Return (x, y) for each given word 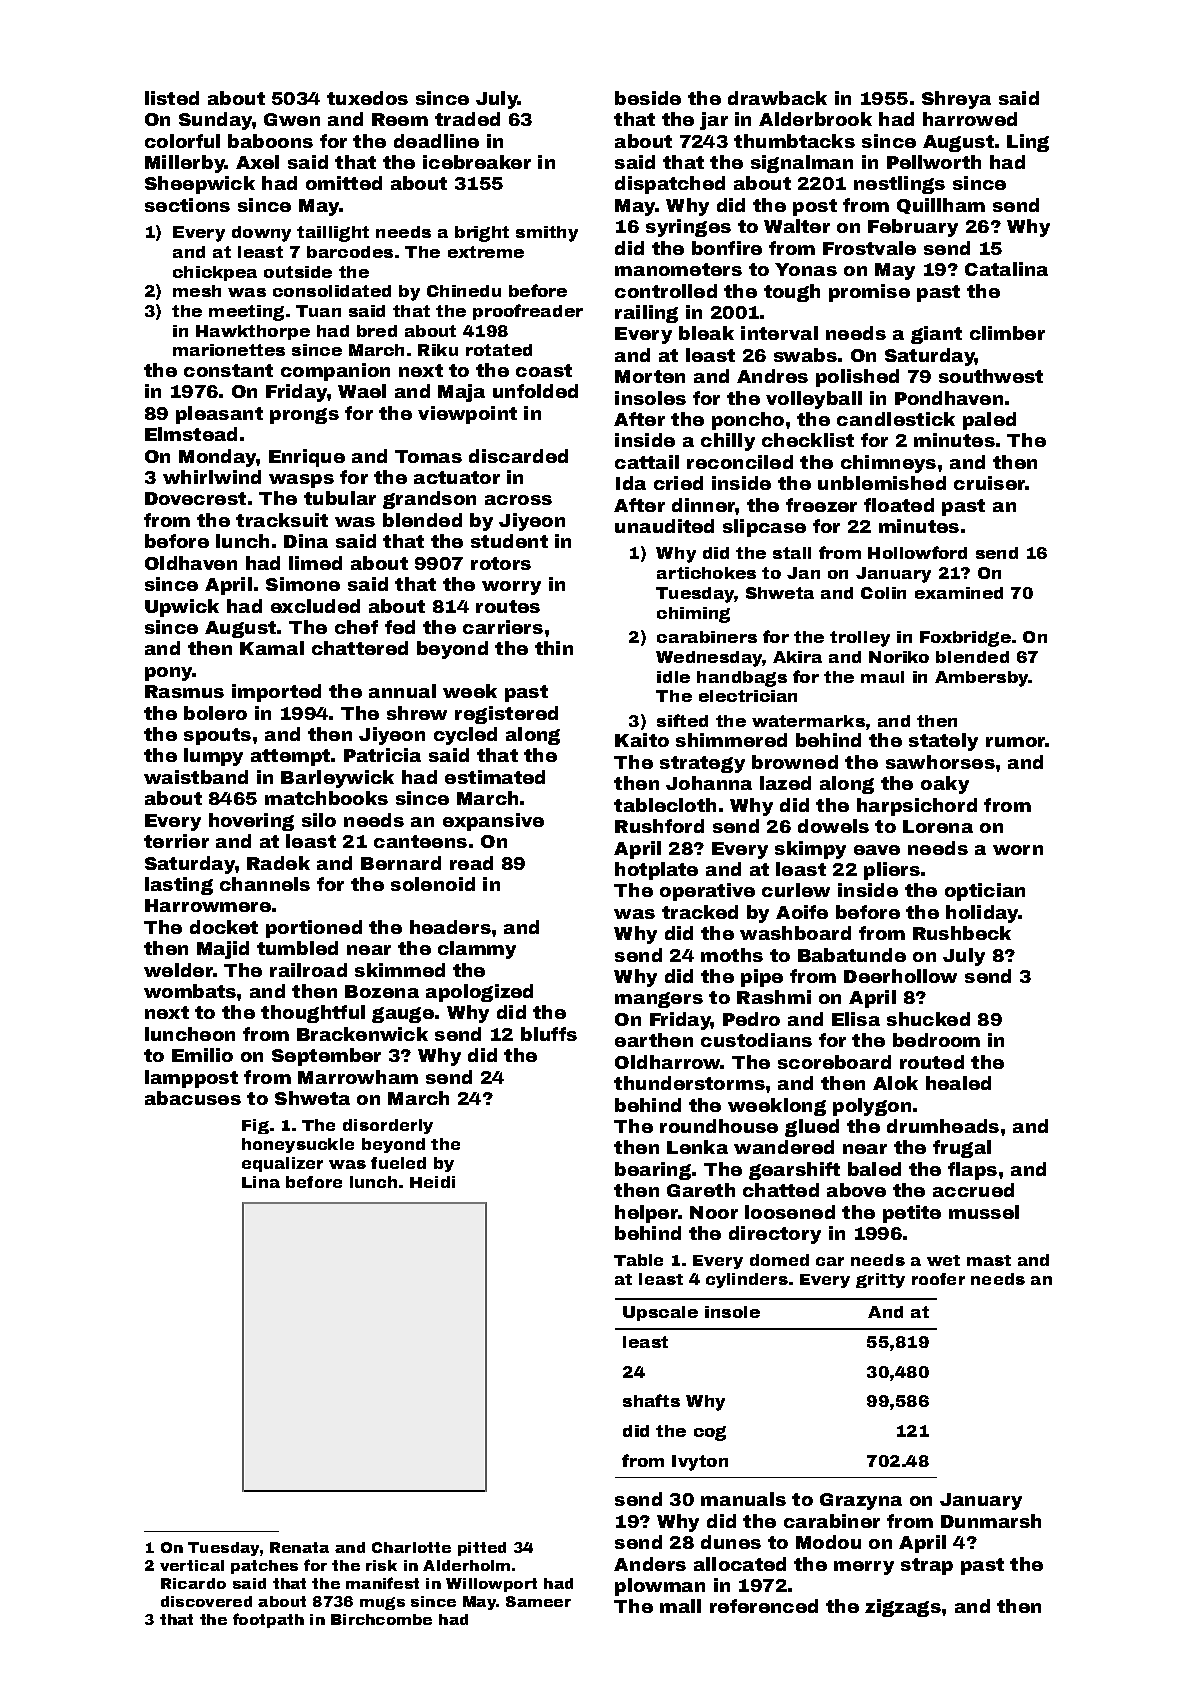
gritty (880, 1280)
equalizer (282, 1164)
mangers (659, 1000)
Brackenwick (362, 1034)
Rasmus (184, 691)
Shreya (956, 100)
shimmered (731, 740)
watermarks (808, 721)
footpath (268, 1620)
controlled (666, 291)
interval (779, 333)
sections (187, 205)
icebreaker (477, 162)
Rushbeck (962, 933)
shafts (651, 1400)
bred (377, 331)
